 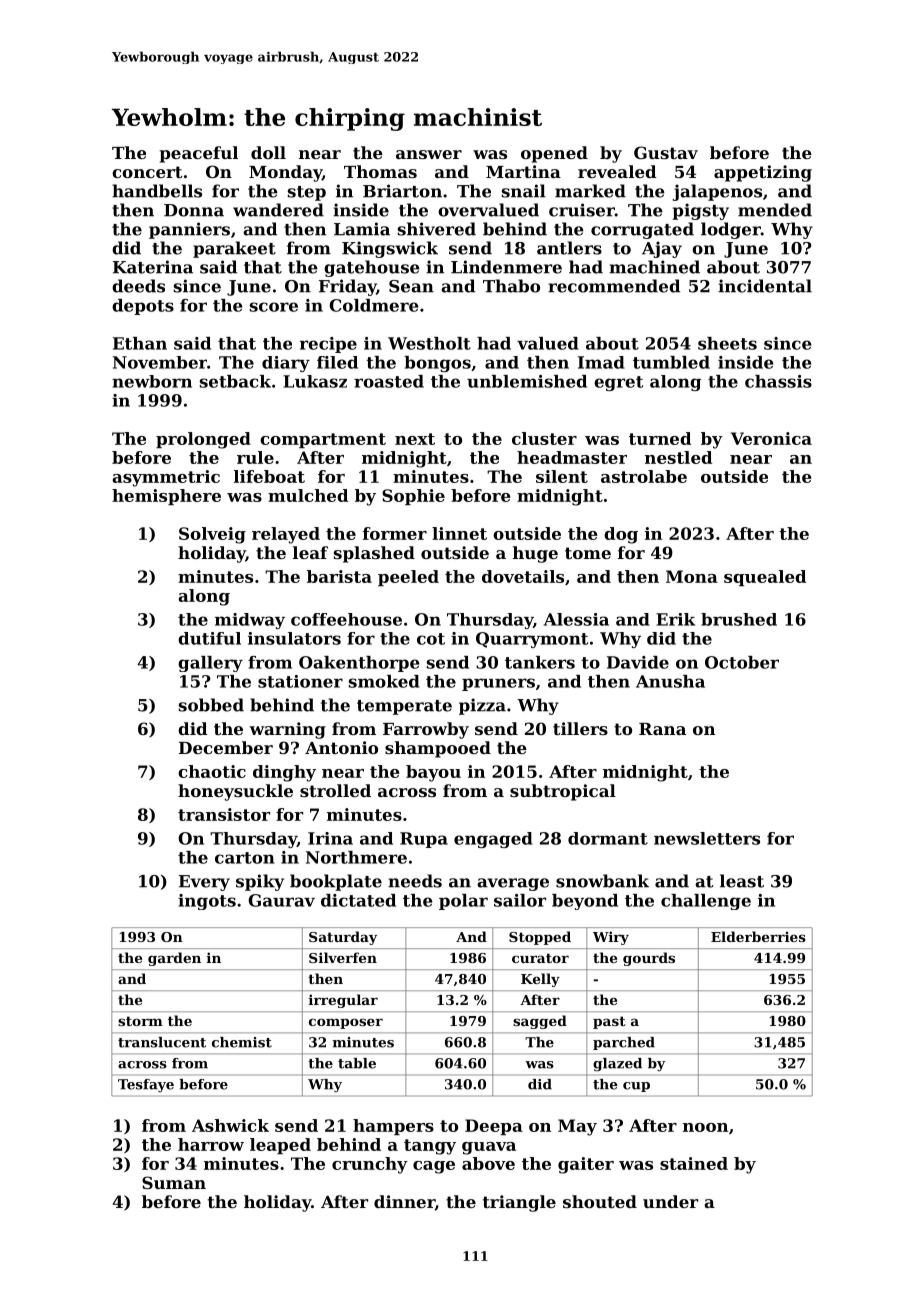 I want to click on setback, so click(x=235, y=381).
